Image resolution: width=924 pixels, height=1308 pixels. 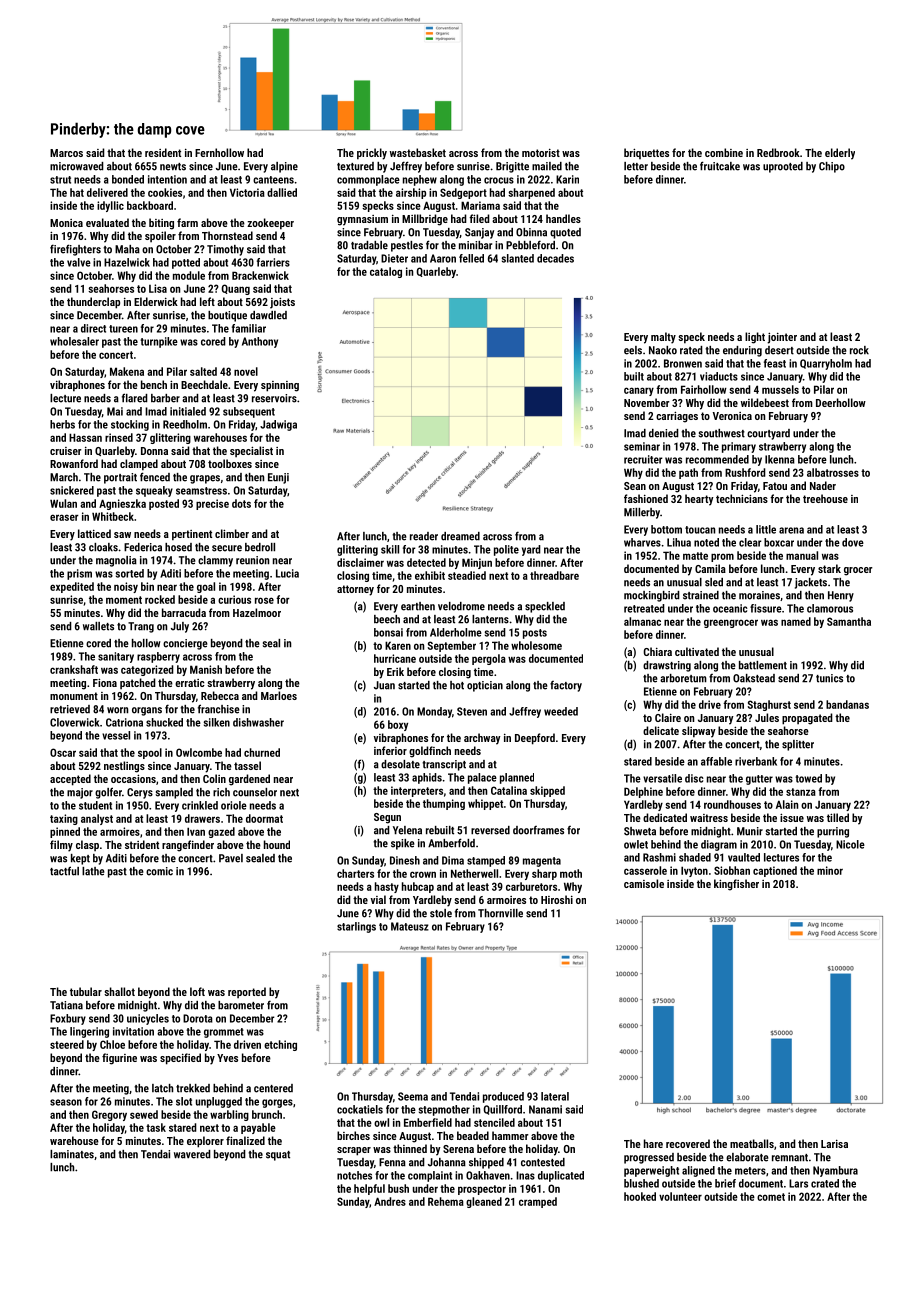 I want to click on Thornville, so click(x=500, y=913).
